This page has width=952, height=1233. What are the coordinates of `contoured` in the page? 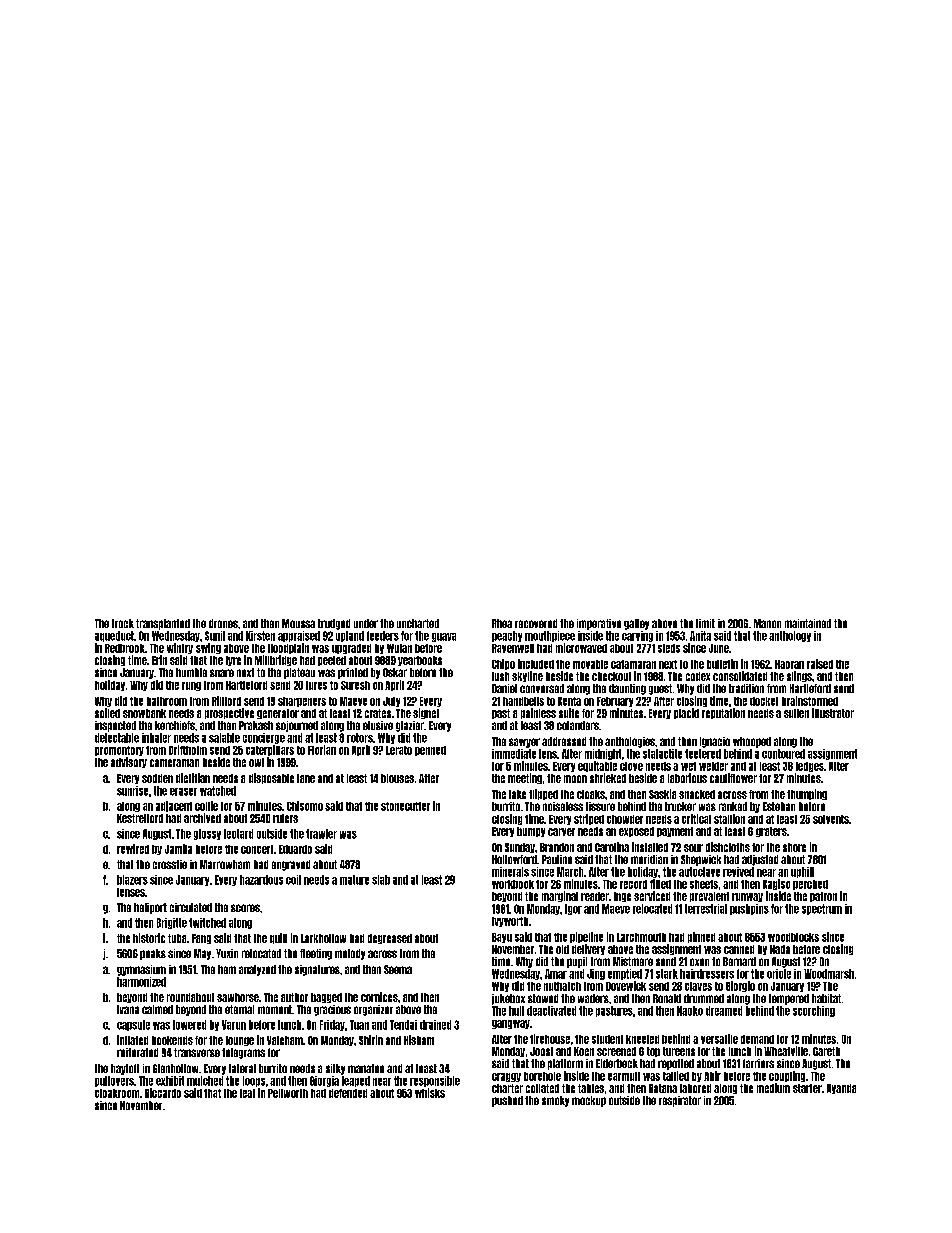 It's located at (783, 754).
